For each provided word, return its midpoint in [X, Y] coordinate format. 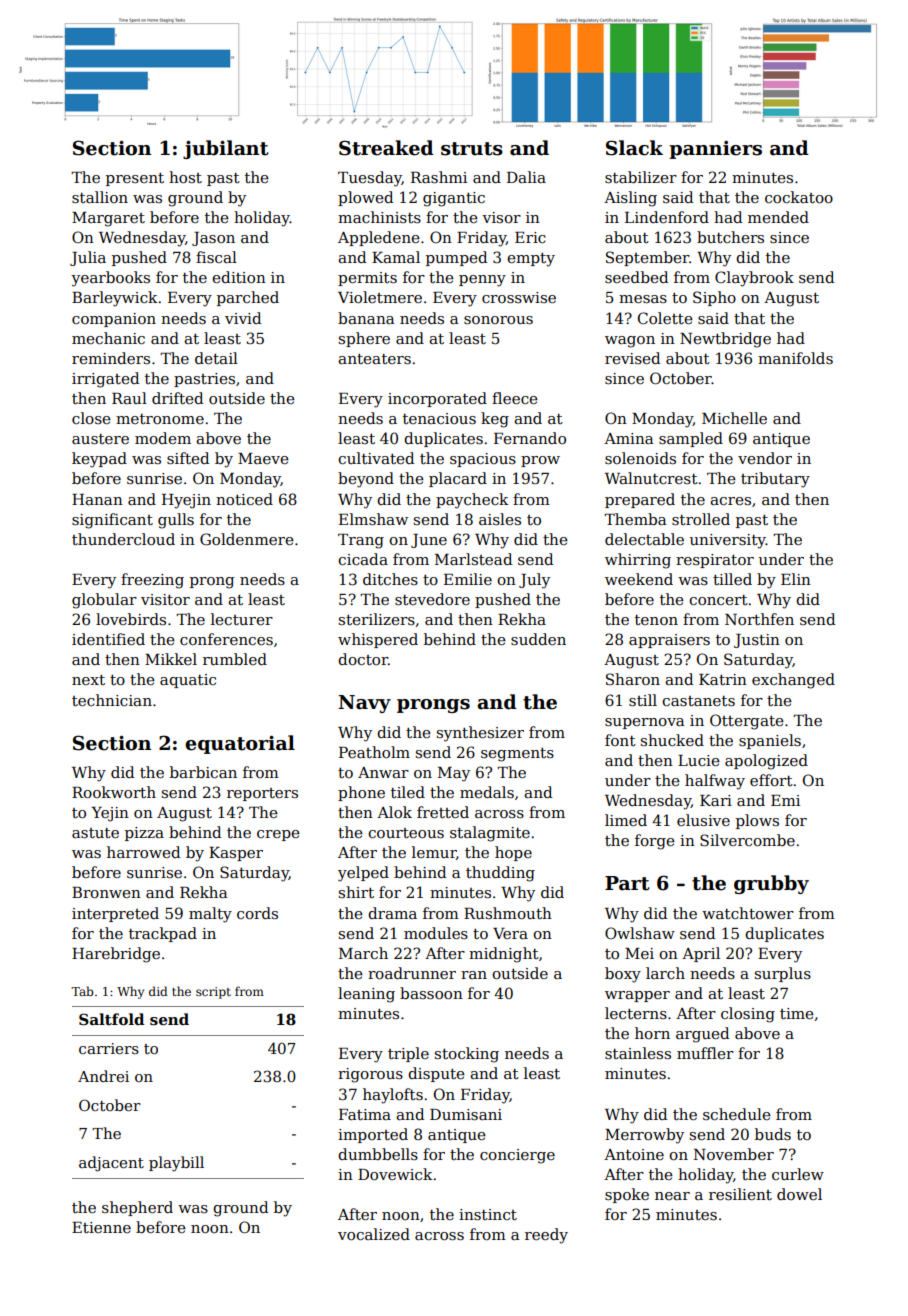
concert [718, 600]
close [91, 418]
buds [773, 1134]
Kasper [236, 854]
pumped [457, 258]
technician [112, 700]
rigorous [370, 1075]
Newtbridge [725, 340]
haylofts [393, 1096]
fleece [515, 398]
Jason [213, 239]
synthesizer [480, 734]
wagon [630, 342]
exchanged [793, 681]
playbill [176, 1164]
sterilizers [377, 619]
